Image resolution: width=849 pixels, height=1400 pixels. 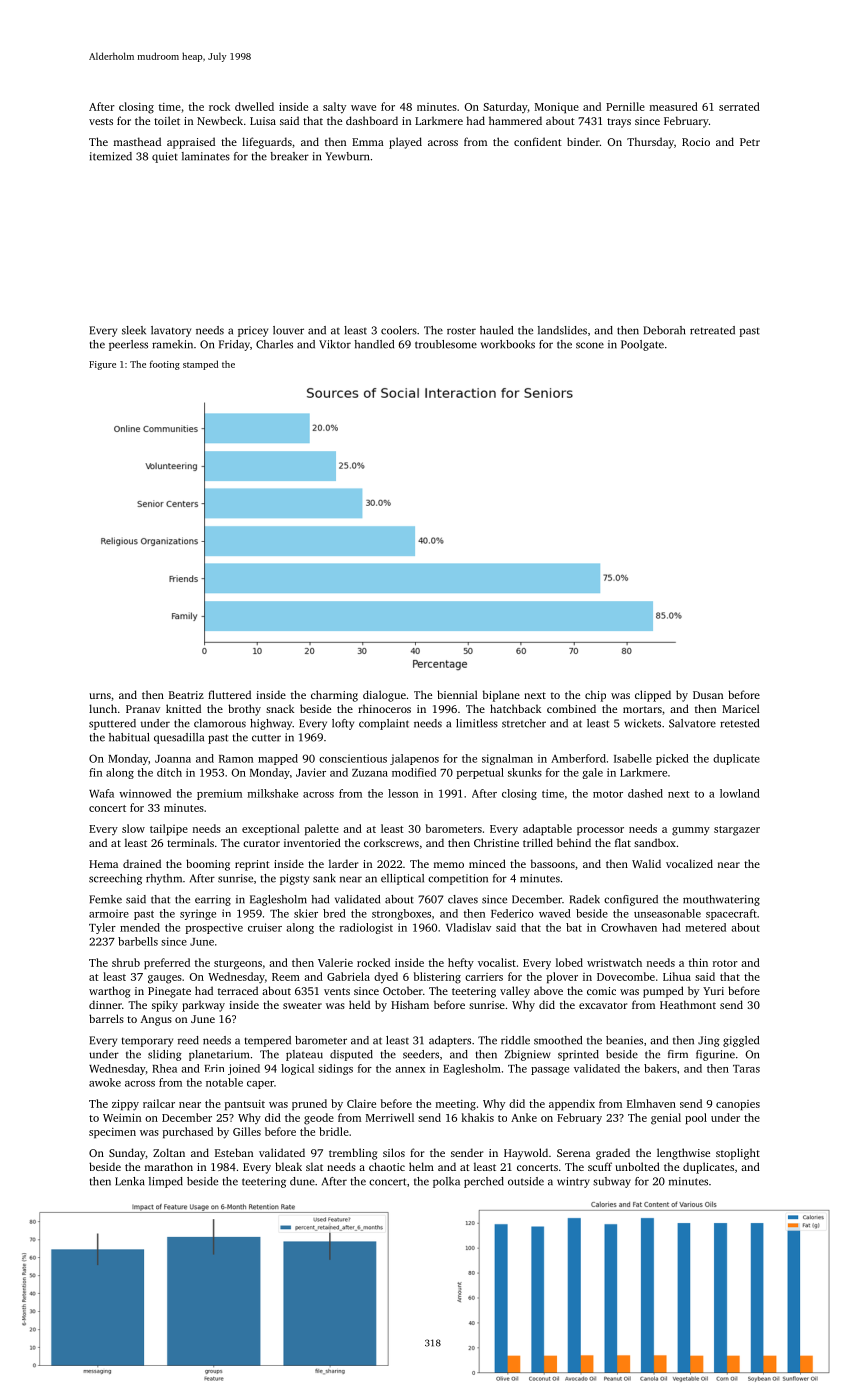 I want to click on Newbeck, so click(x=220, y=120).
